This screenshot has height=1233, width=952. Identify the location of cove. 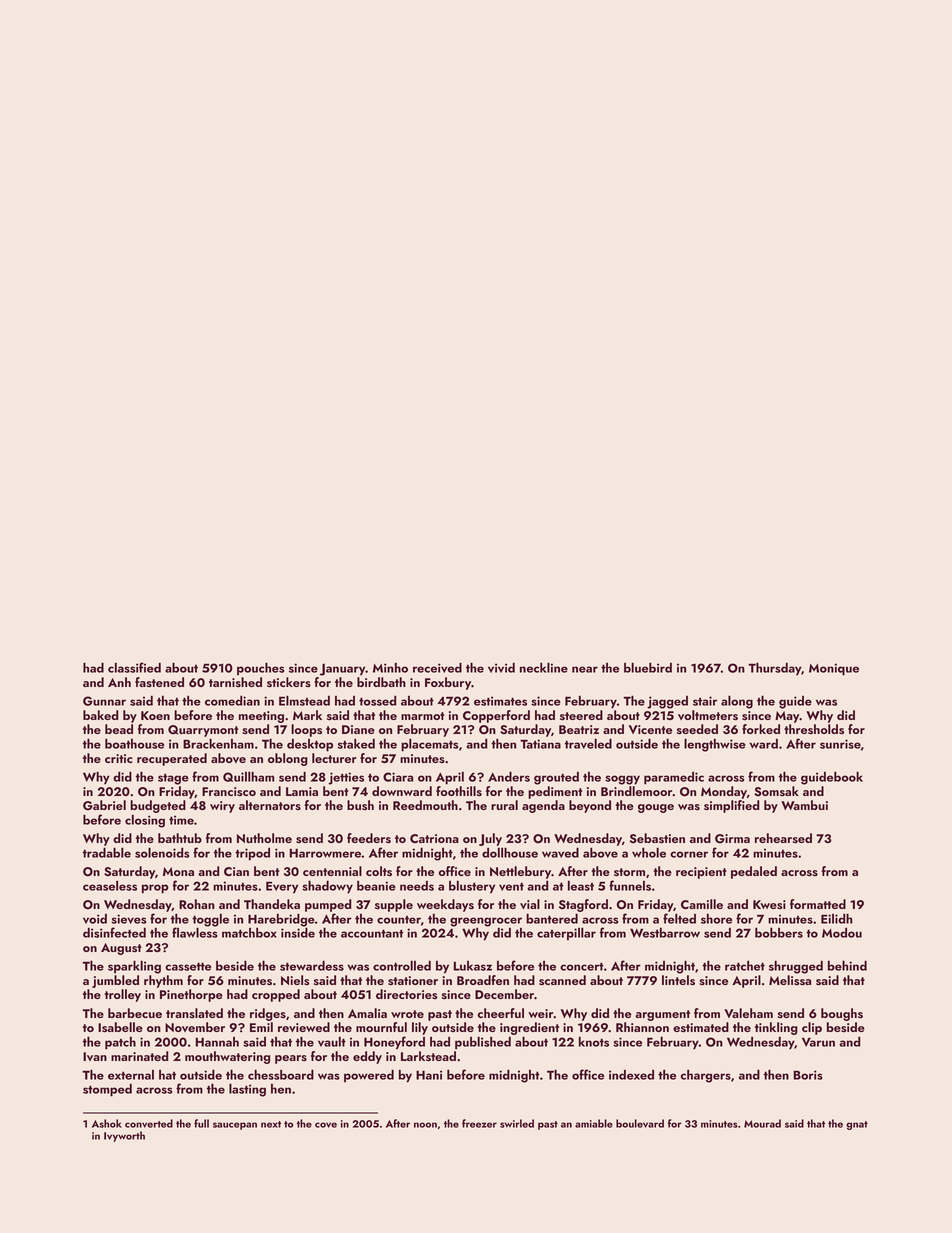
(326, 1125).
